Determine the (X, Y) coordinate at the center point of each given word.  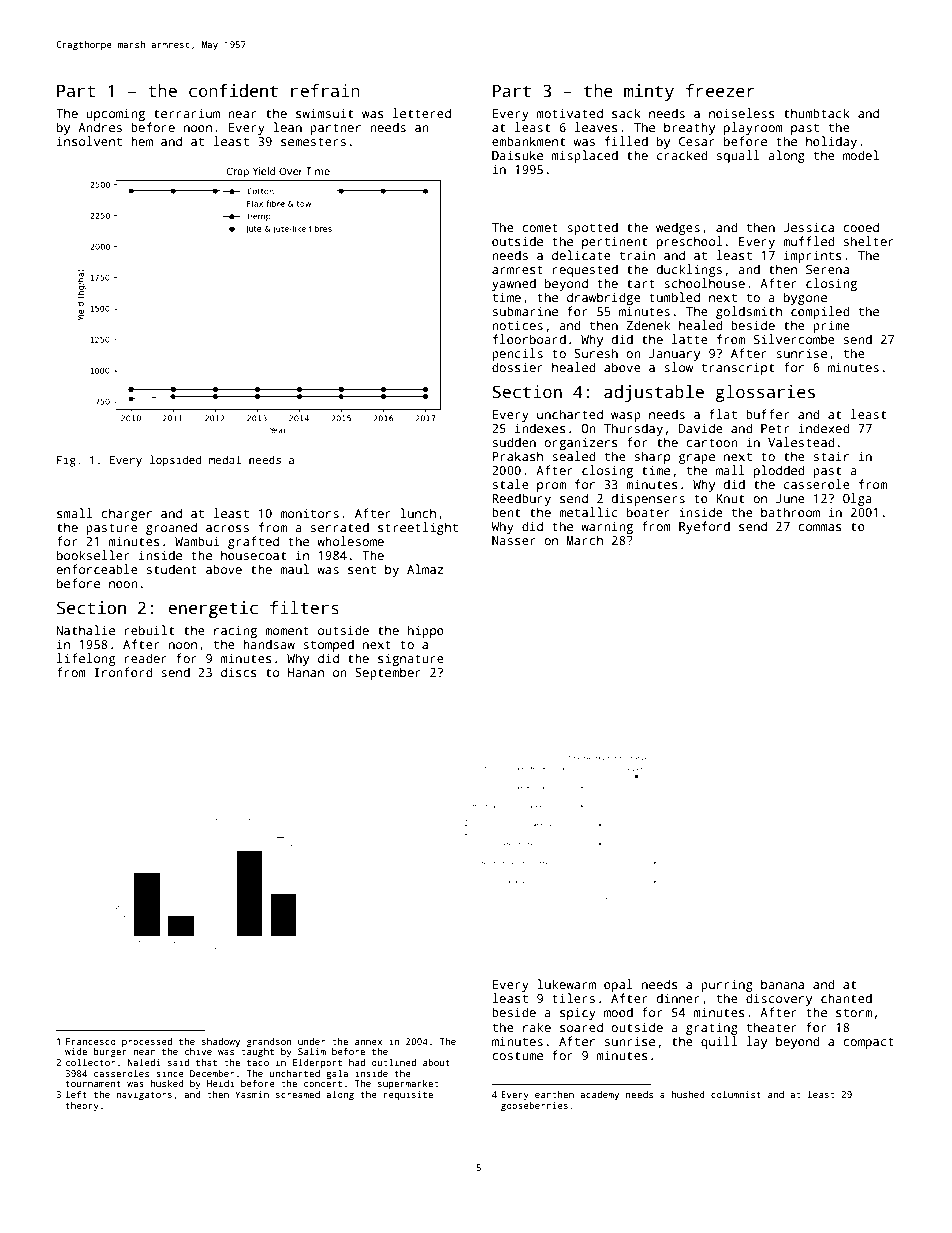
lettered (422, 113)
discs (239, 672)
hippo (426, 631)
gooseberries (534, 1106)
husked (167, 1083)
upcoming (115, 114)
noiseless (742, 113)
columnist (736, 1094)
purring (727, 985)
